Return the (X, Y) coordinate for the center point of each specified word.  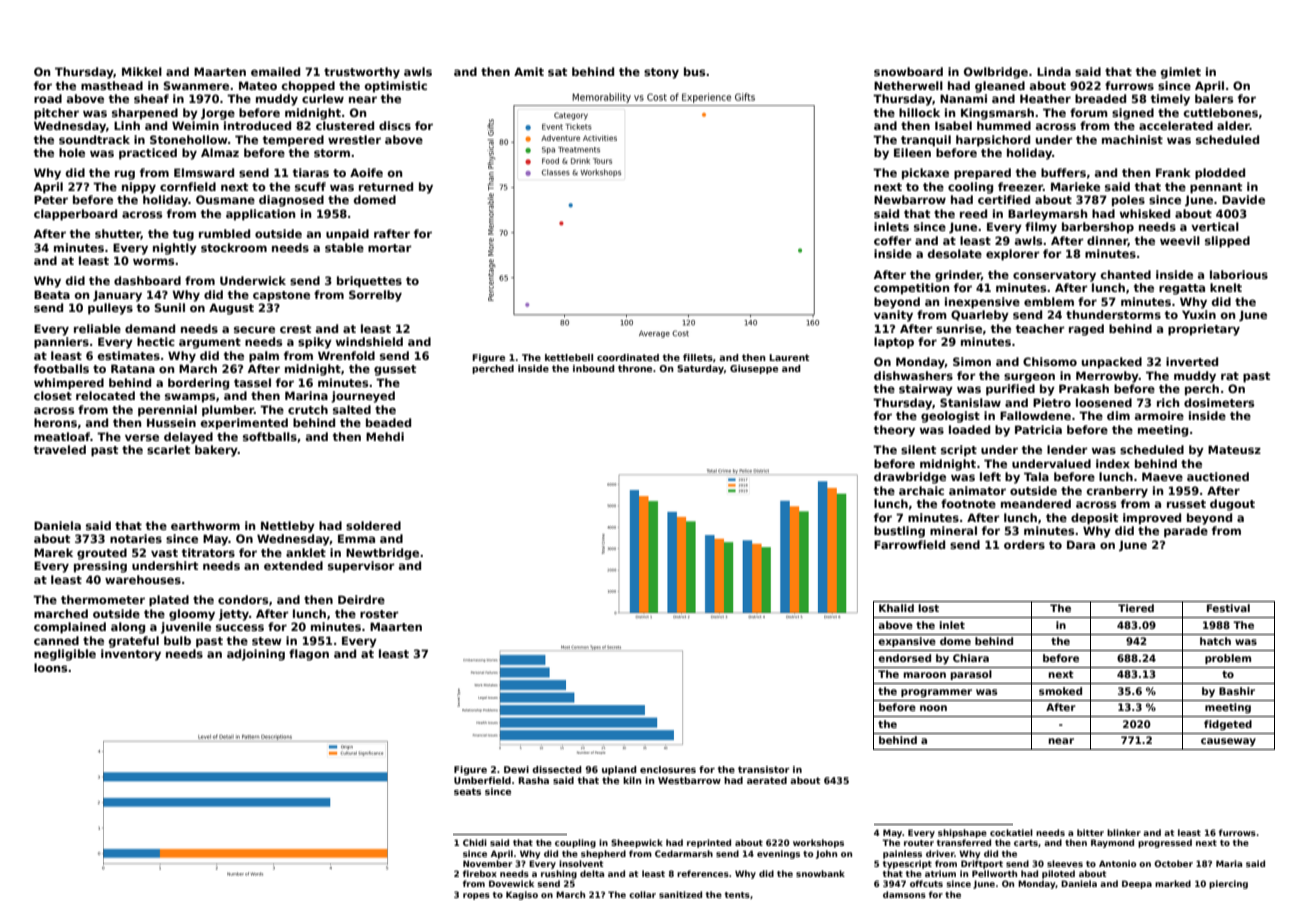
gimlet (1181, 73)
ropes (476, 896)
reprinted (709, 843)
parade (1186, 532)
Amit (529, 71)
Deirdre (361, 599)
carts (1026, 843)
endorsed (904, 658)
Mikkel (142, 71)
